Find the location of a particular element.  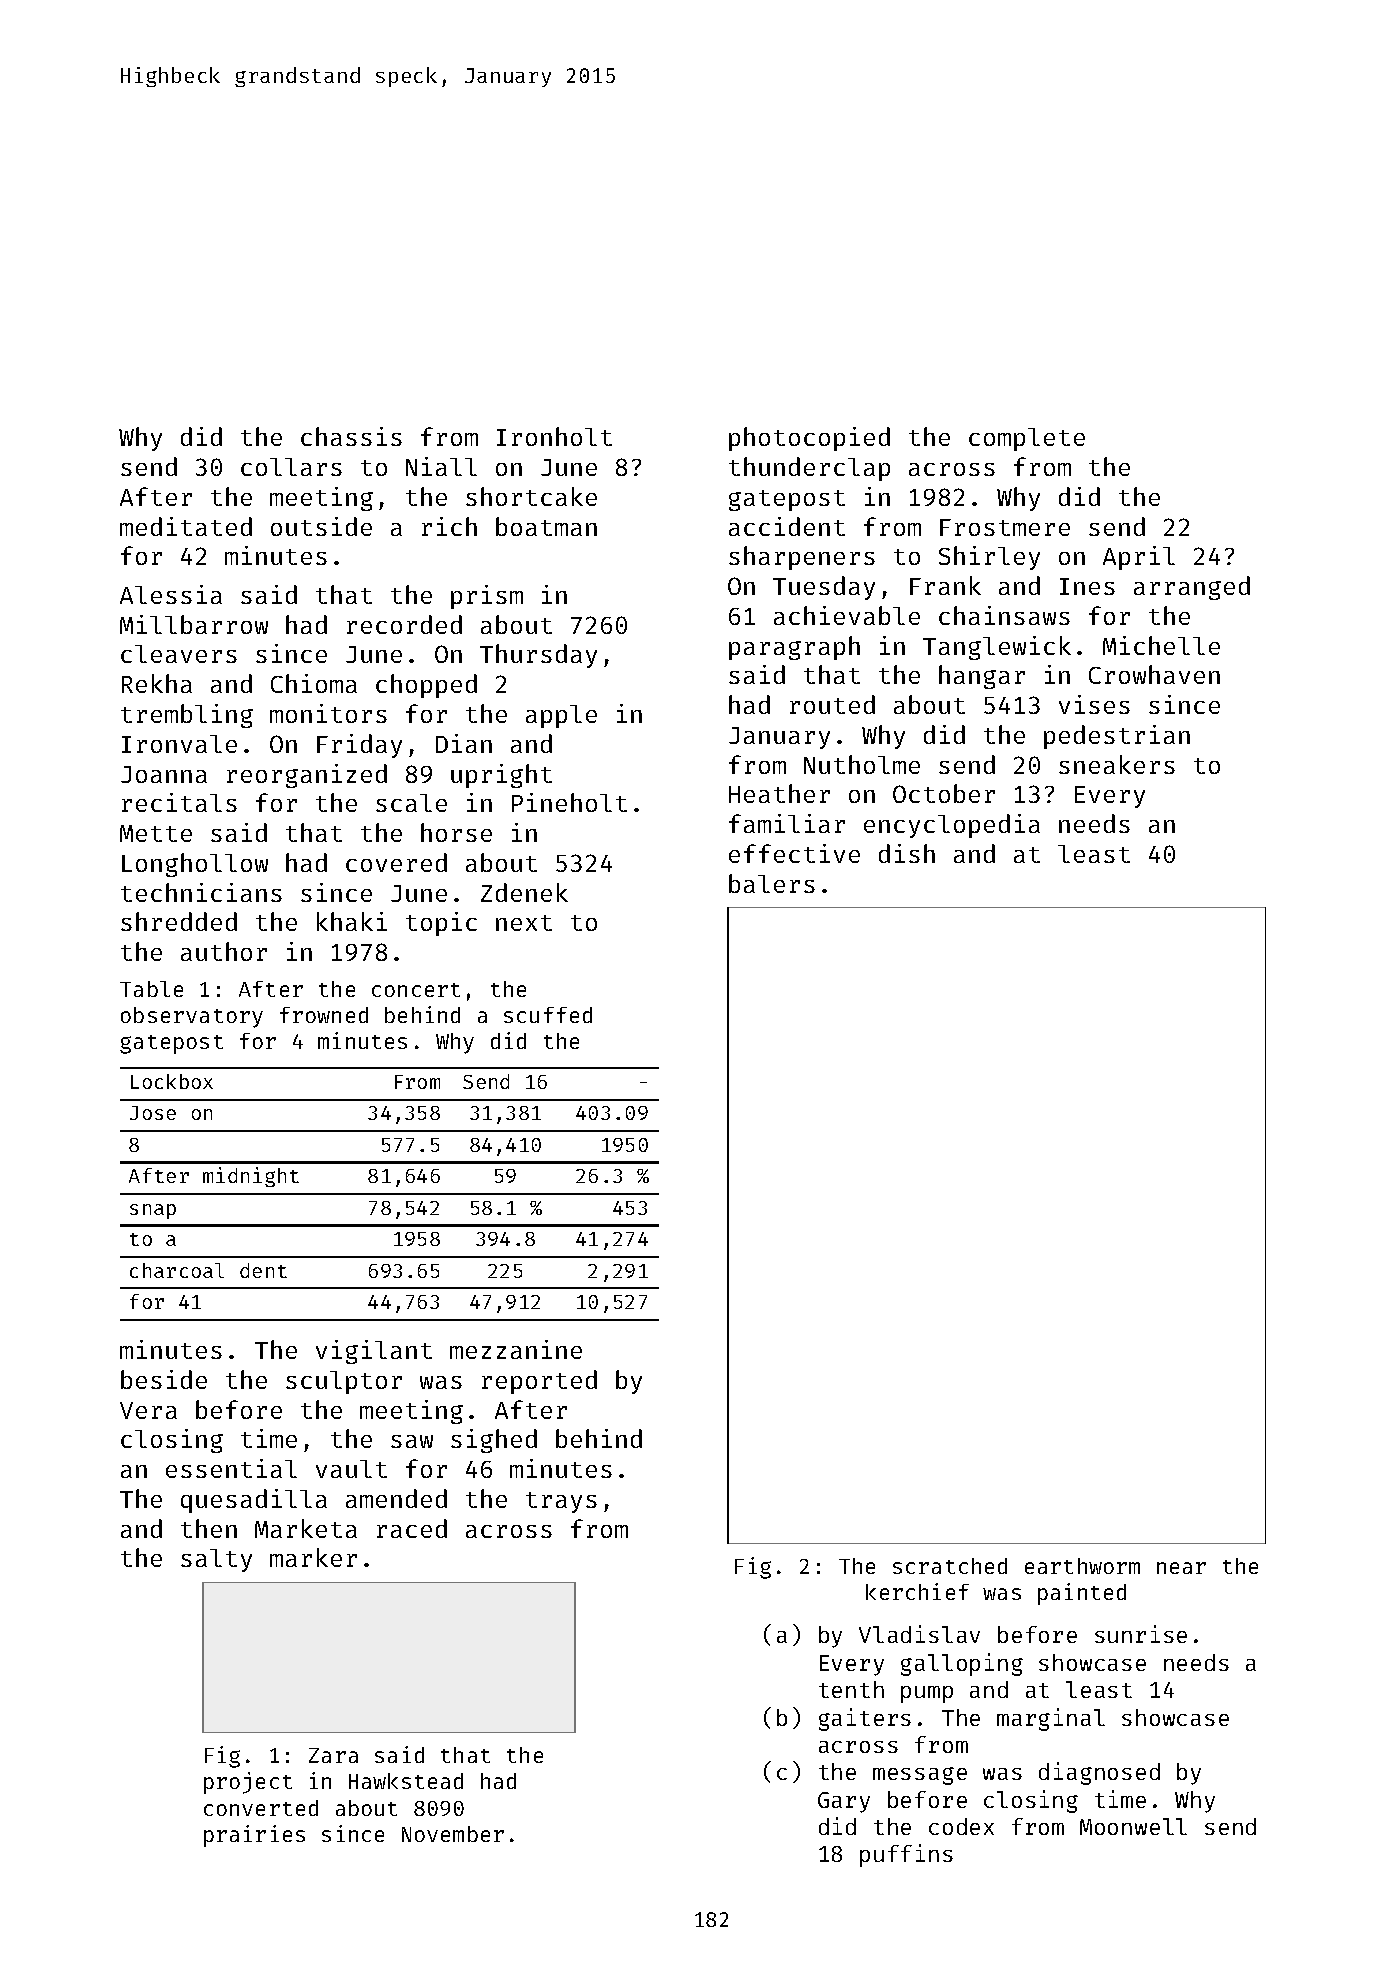

author is located at coordinates (224, 951).
